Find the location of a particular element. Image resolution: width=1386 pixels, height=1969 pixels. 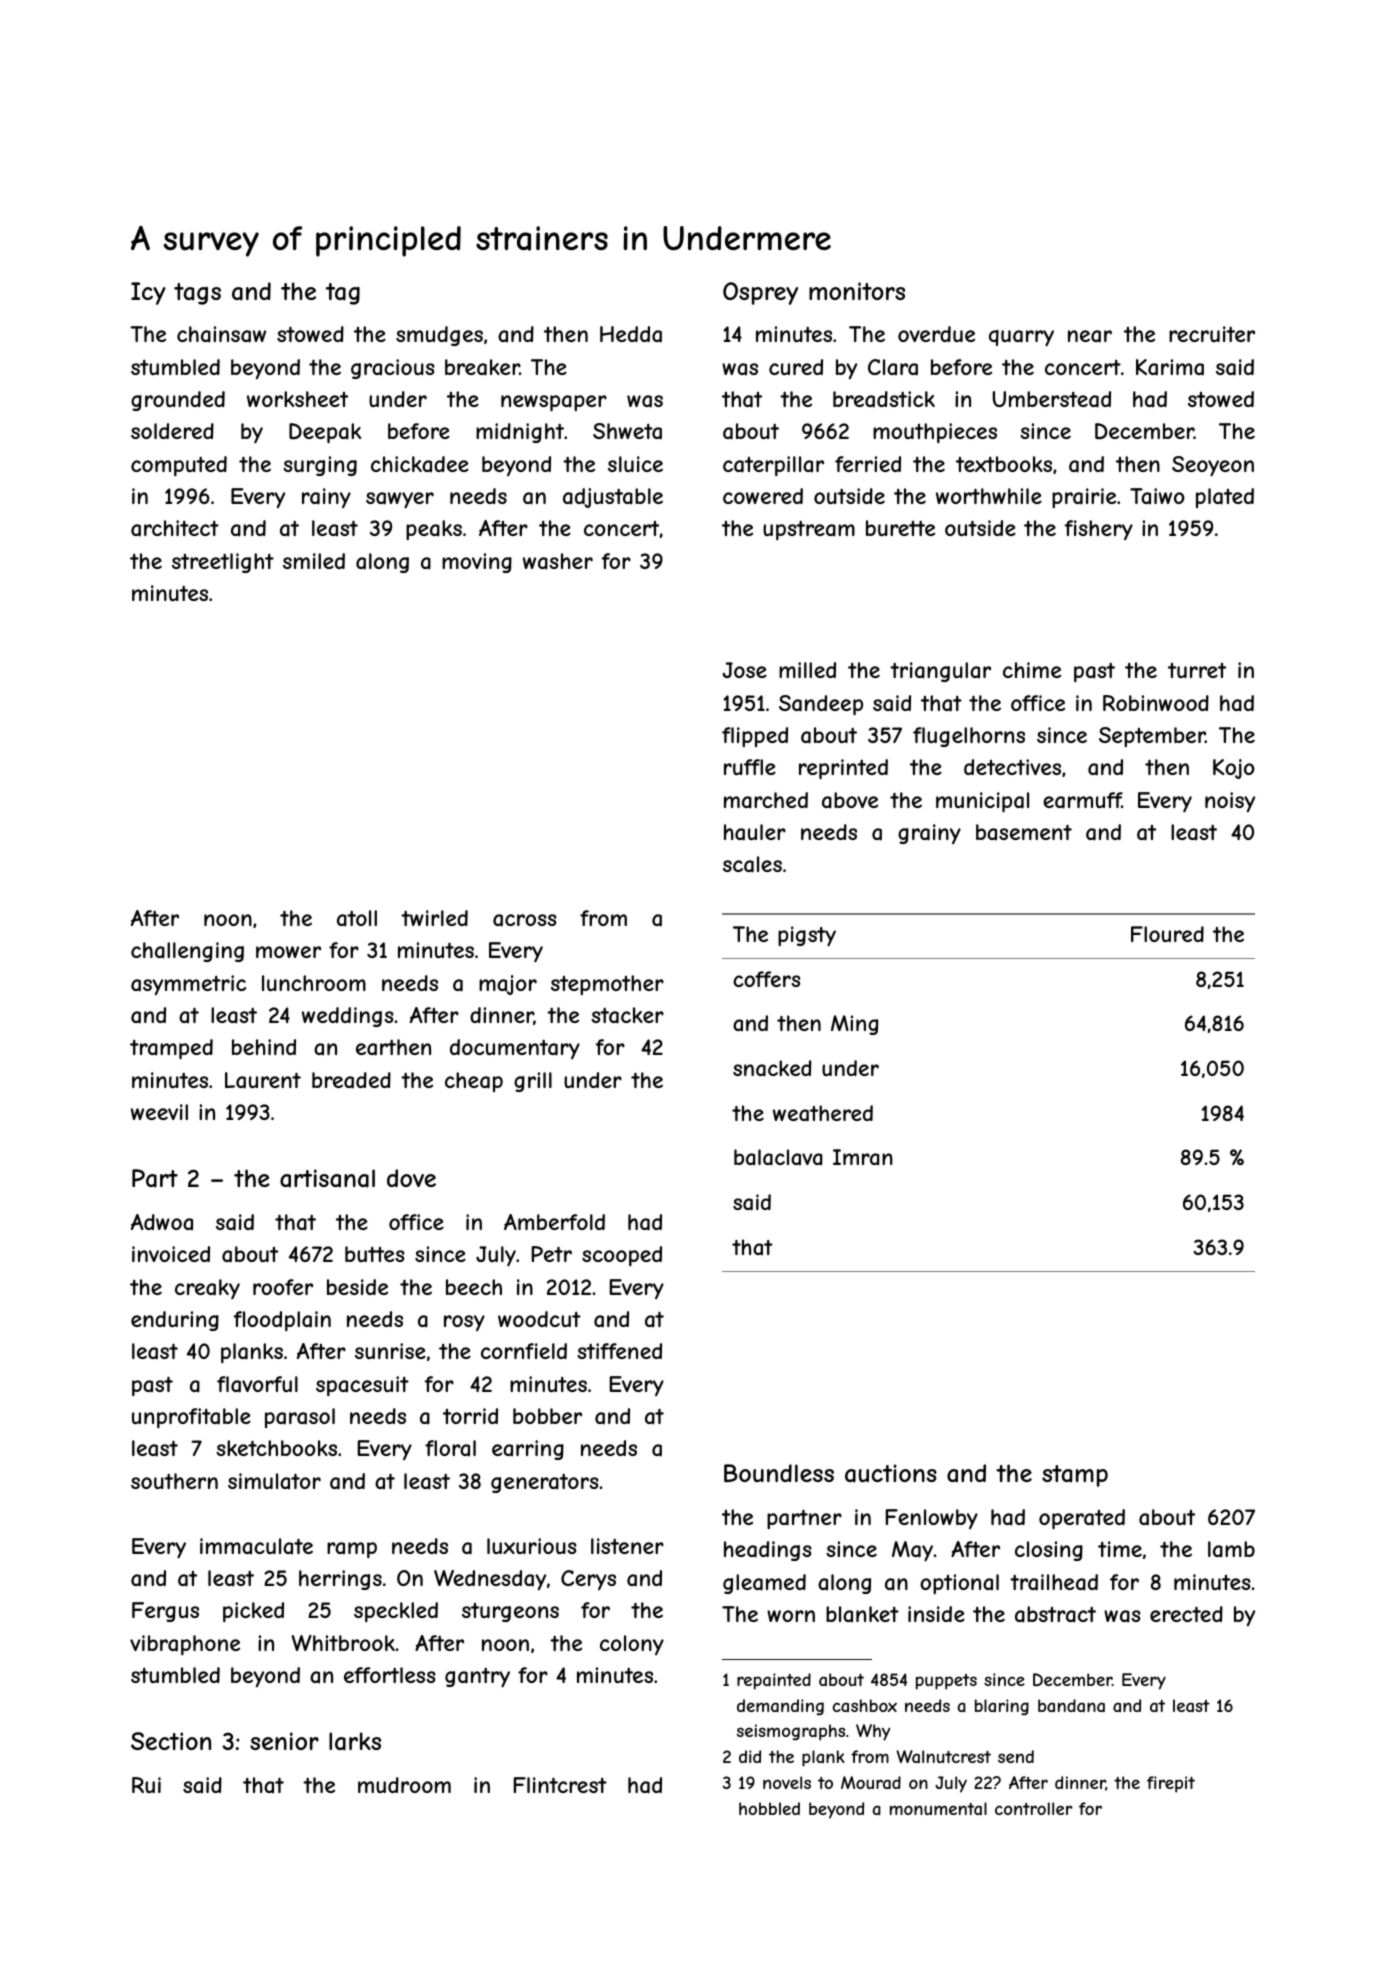

Floured is located at coordinates (1167, 934).
